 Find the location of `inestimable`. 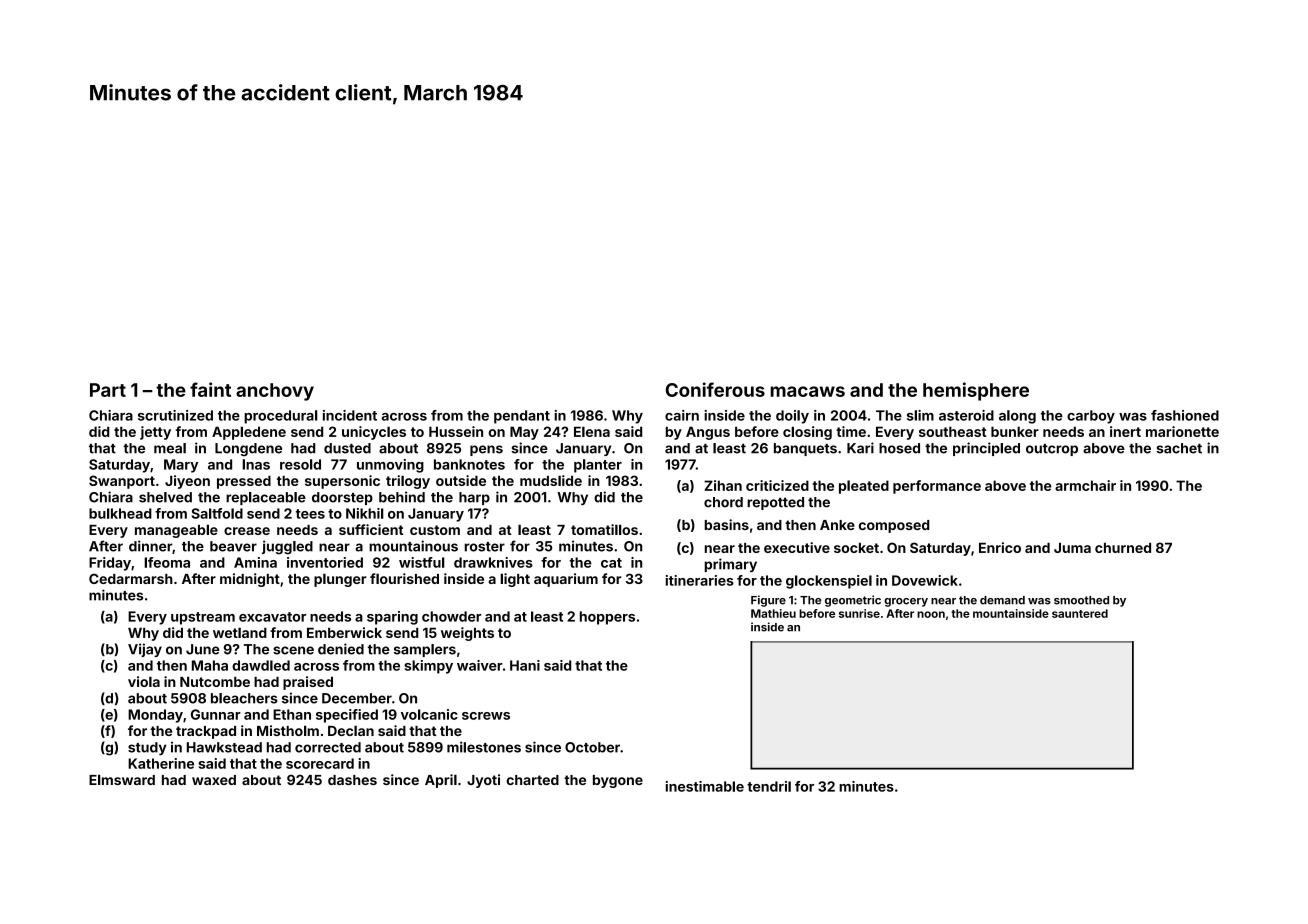

inestimable is located at coordinates (705, 786).
